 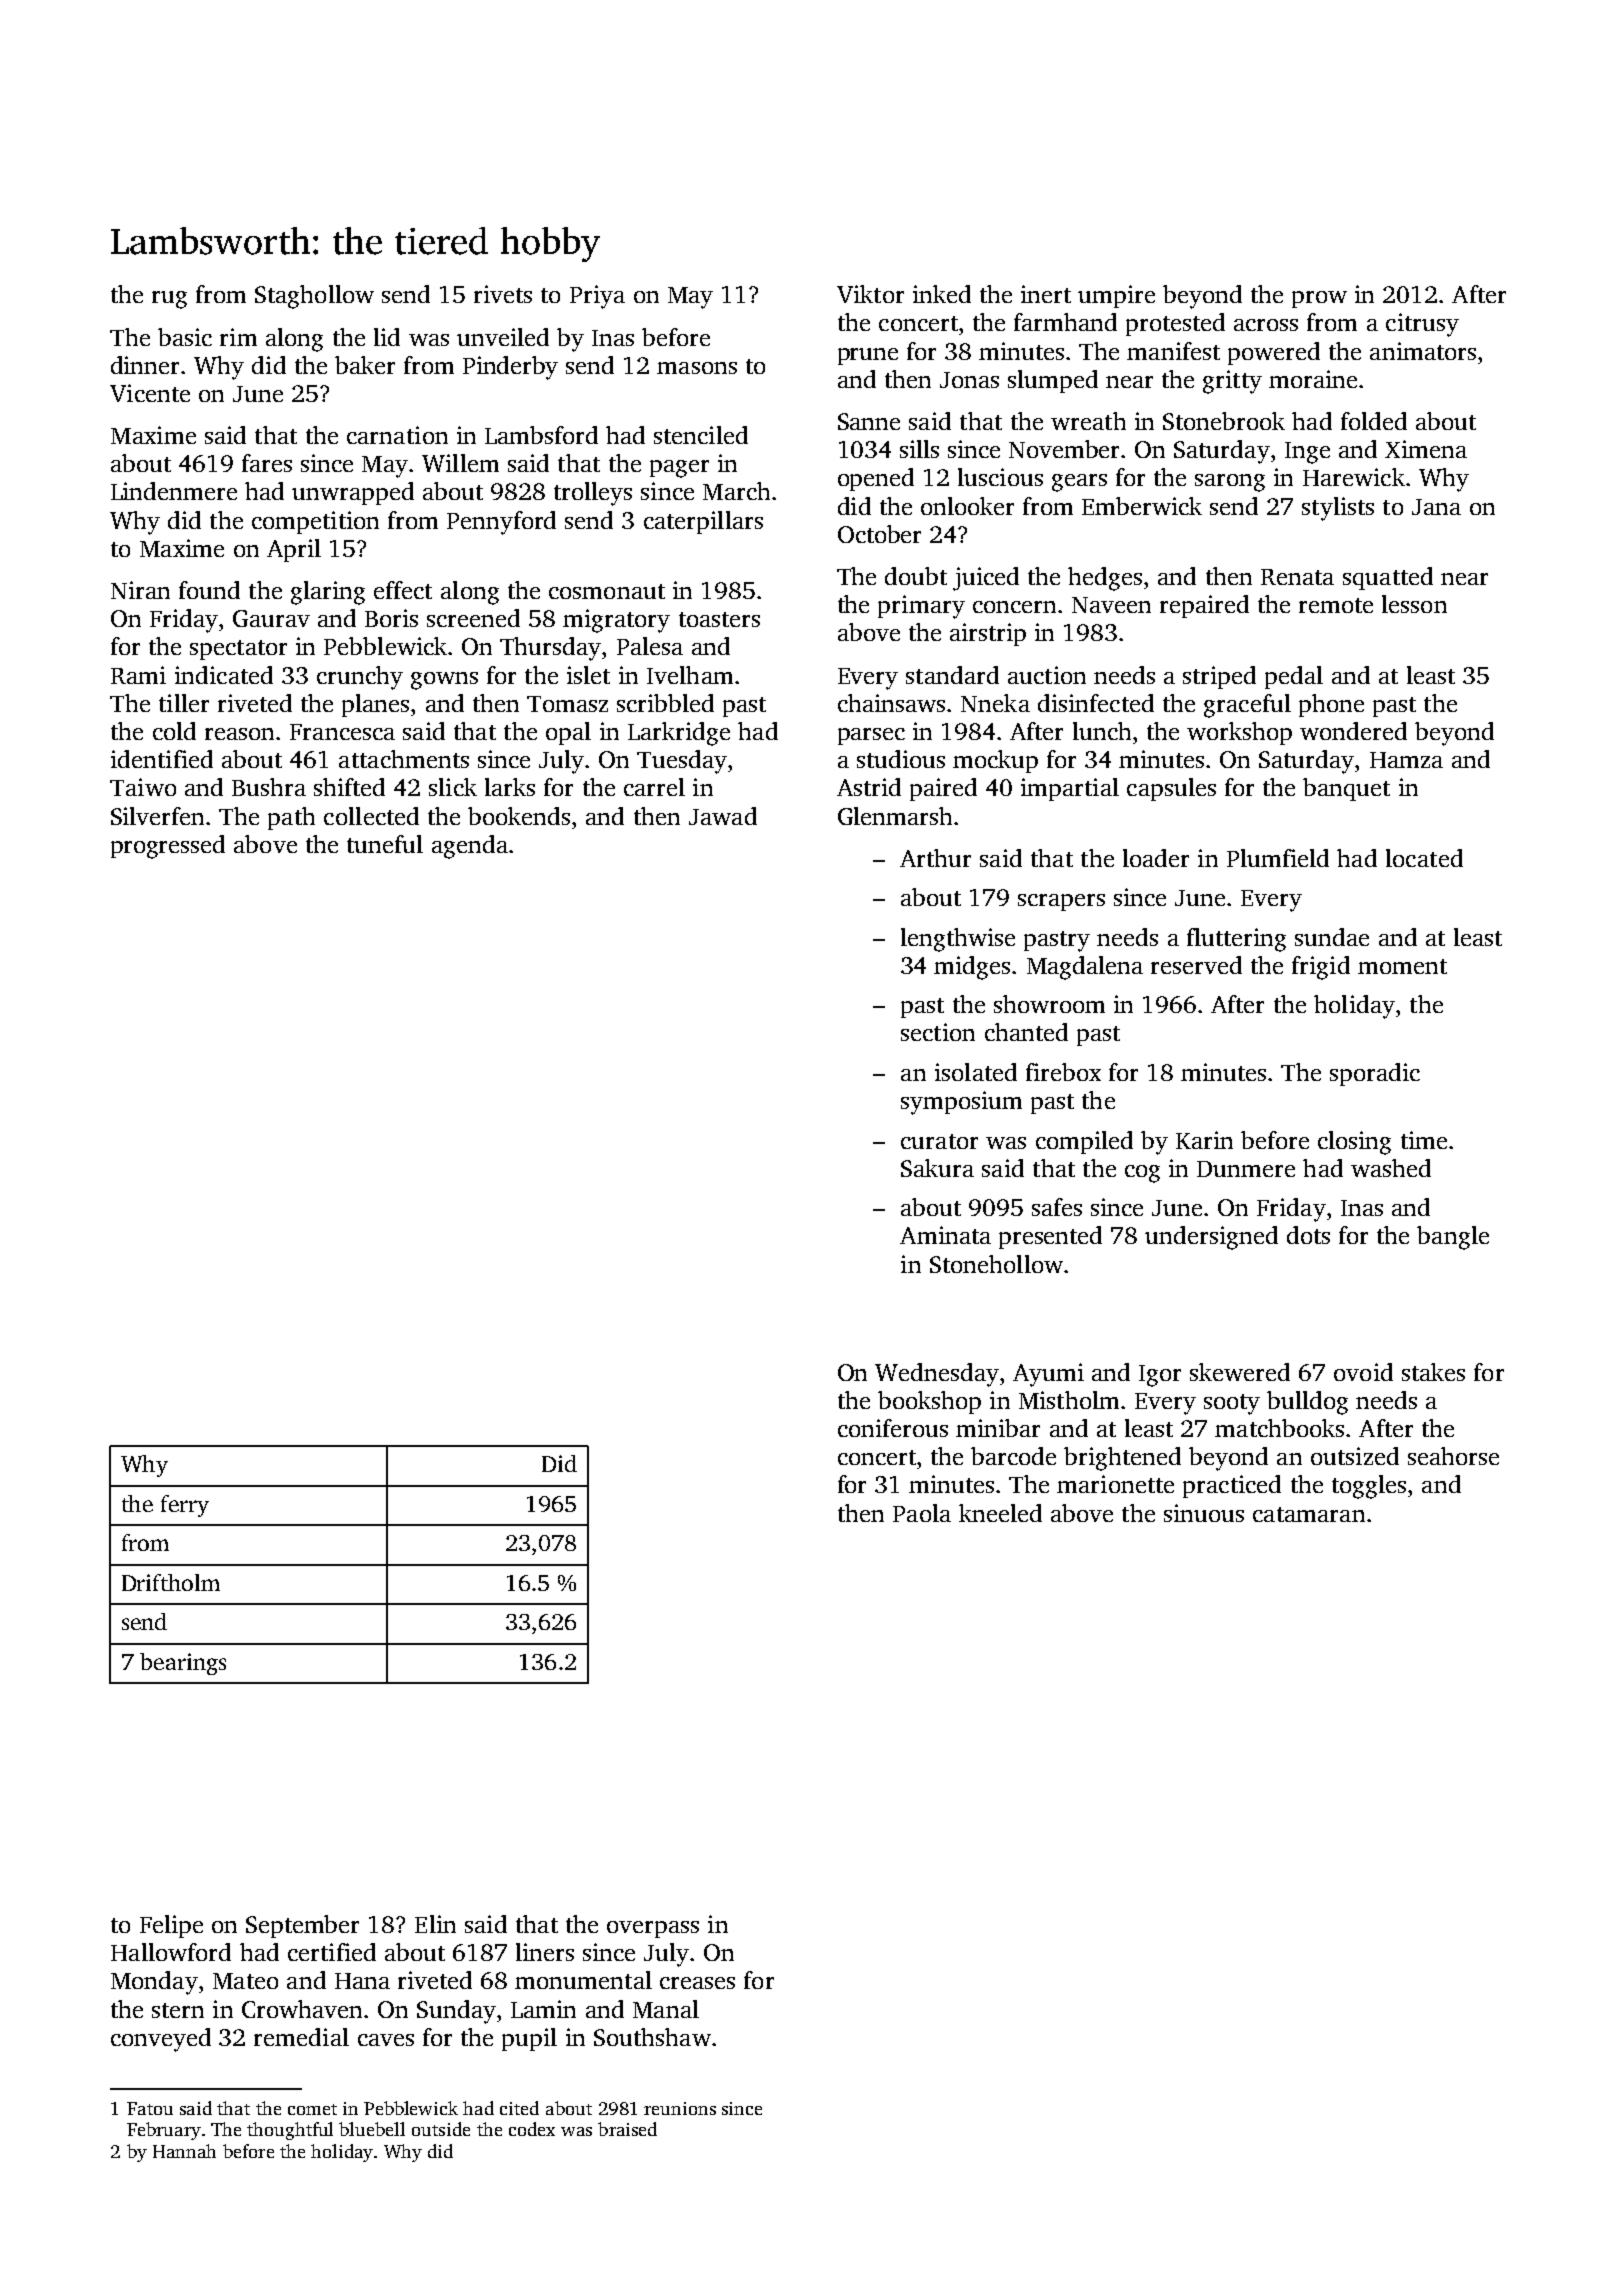 I want to click on reunions, so click(x=680, y=2108).
